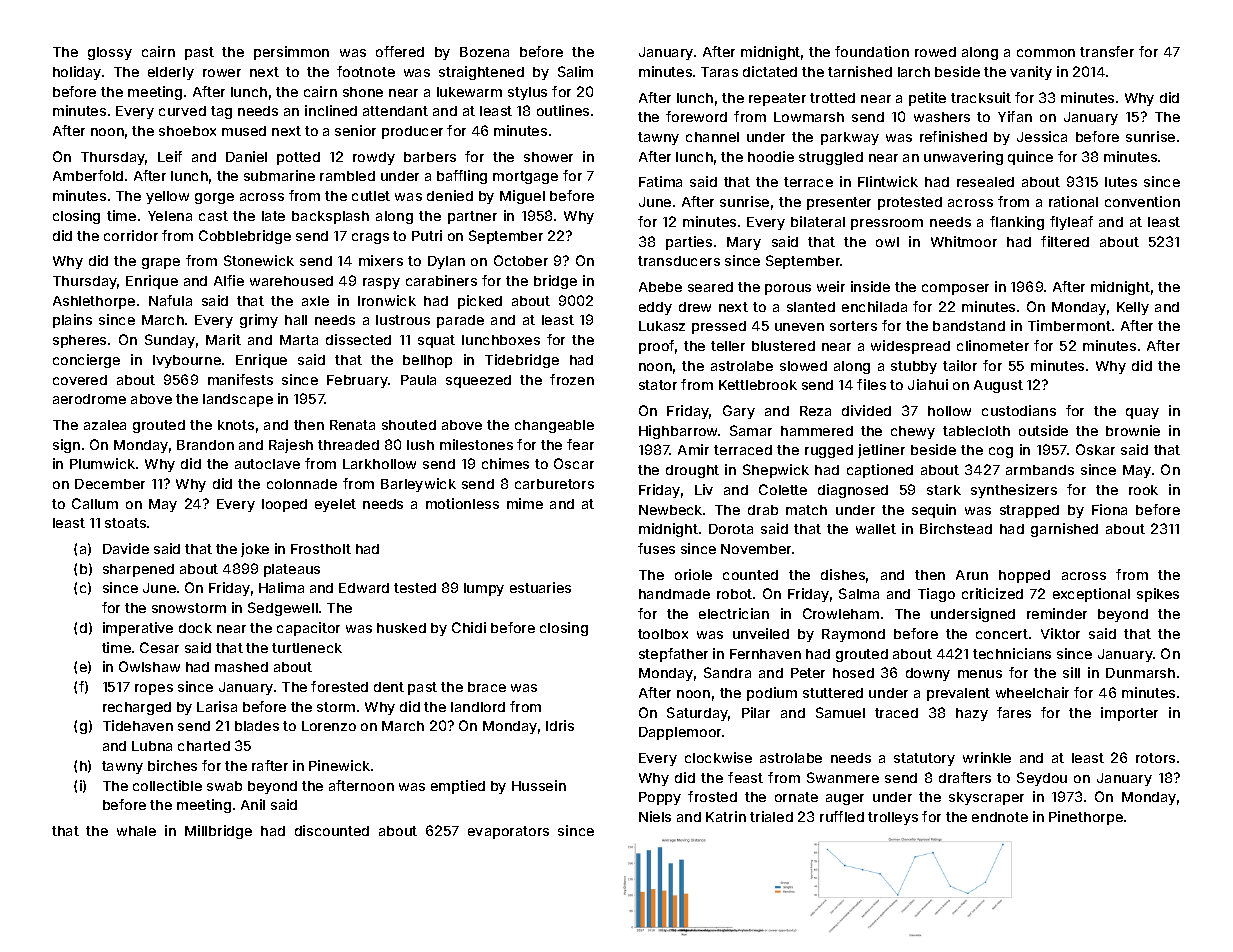 Image resolution: width=1233 pixels, height=952 pixels. Describe the element at coordinates (928, 674) in the image. I see `downy` at that location.
